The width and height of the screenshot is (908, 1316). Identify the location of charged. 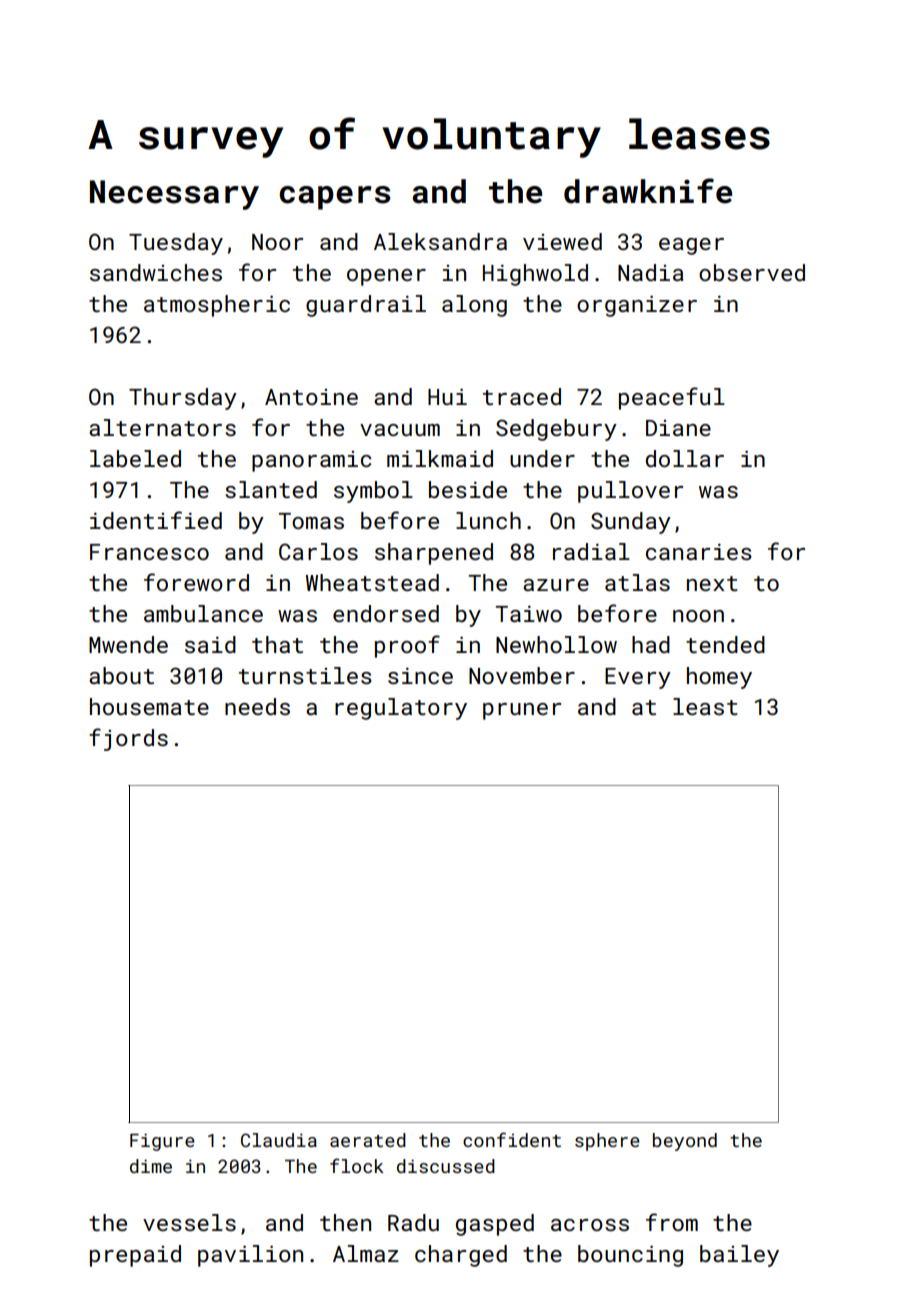
(461, 1256).
